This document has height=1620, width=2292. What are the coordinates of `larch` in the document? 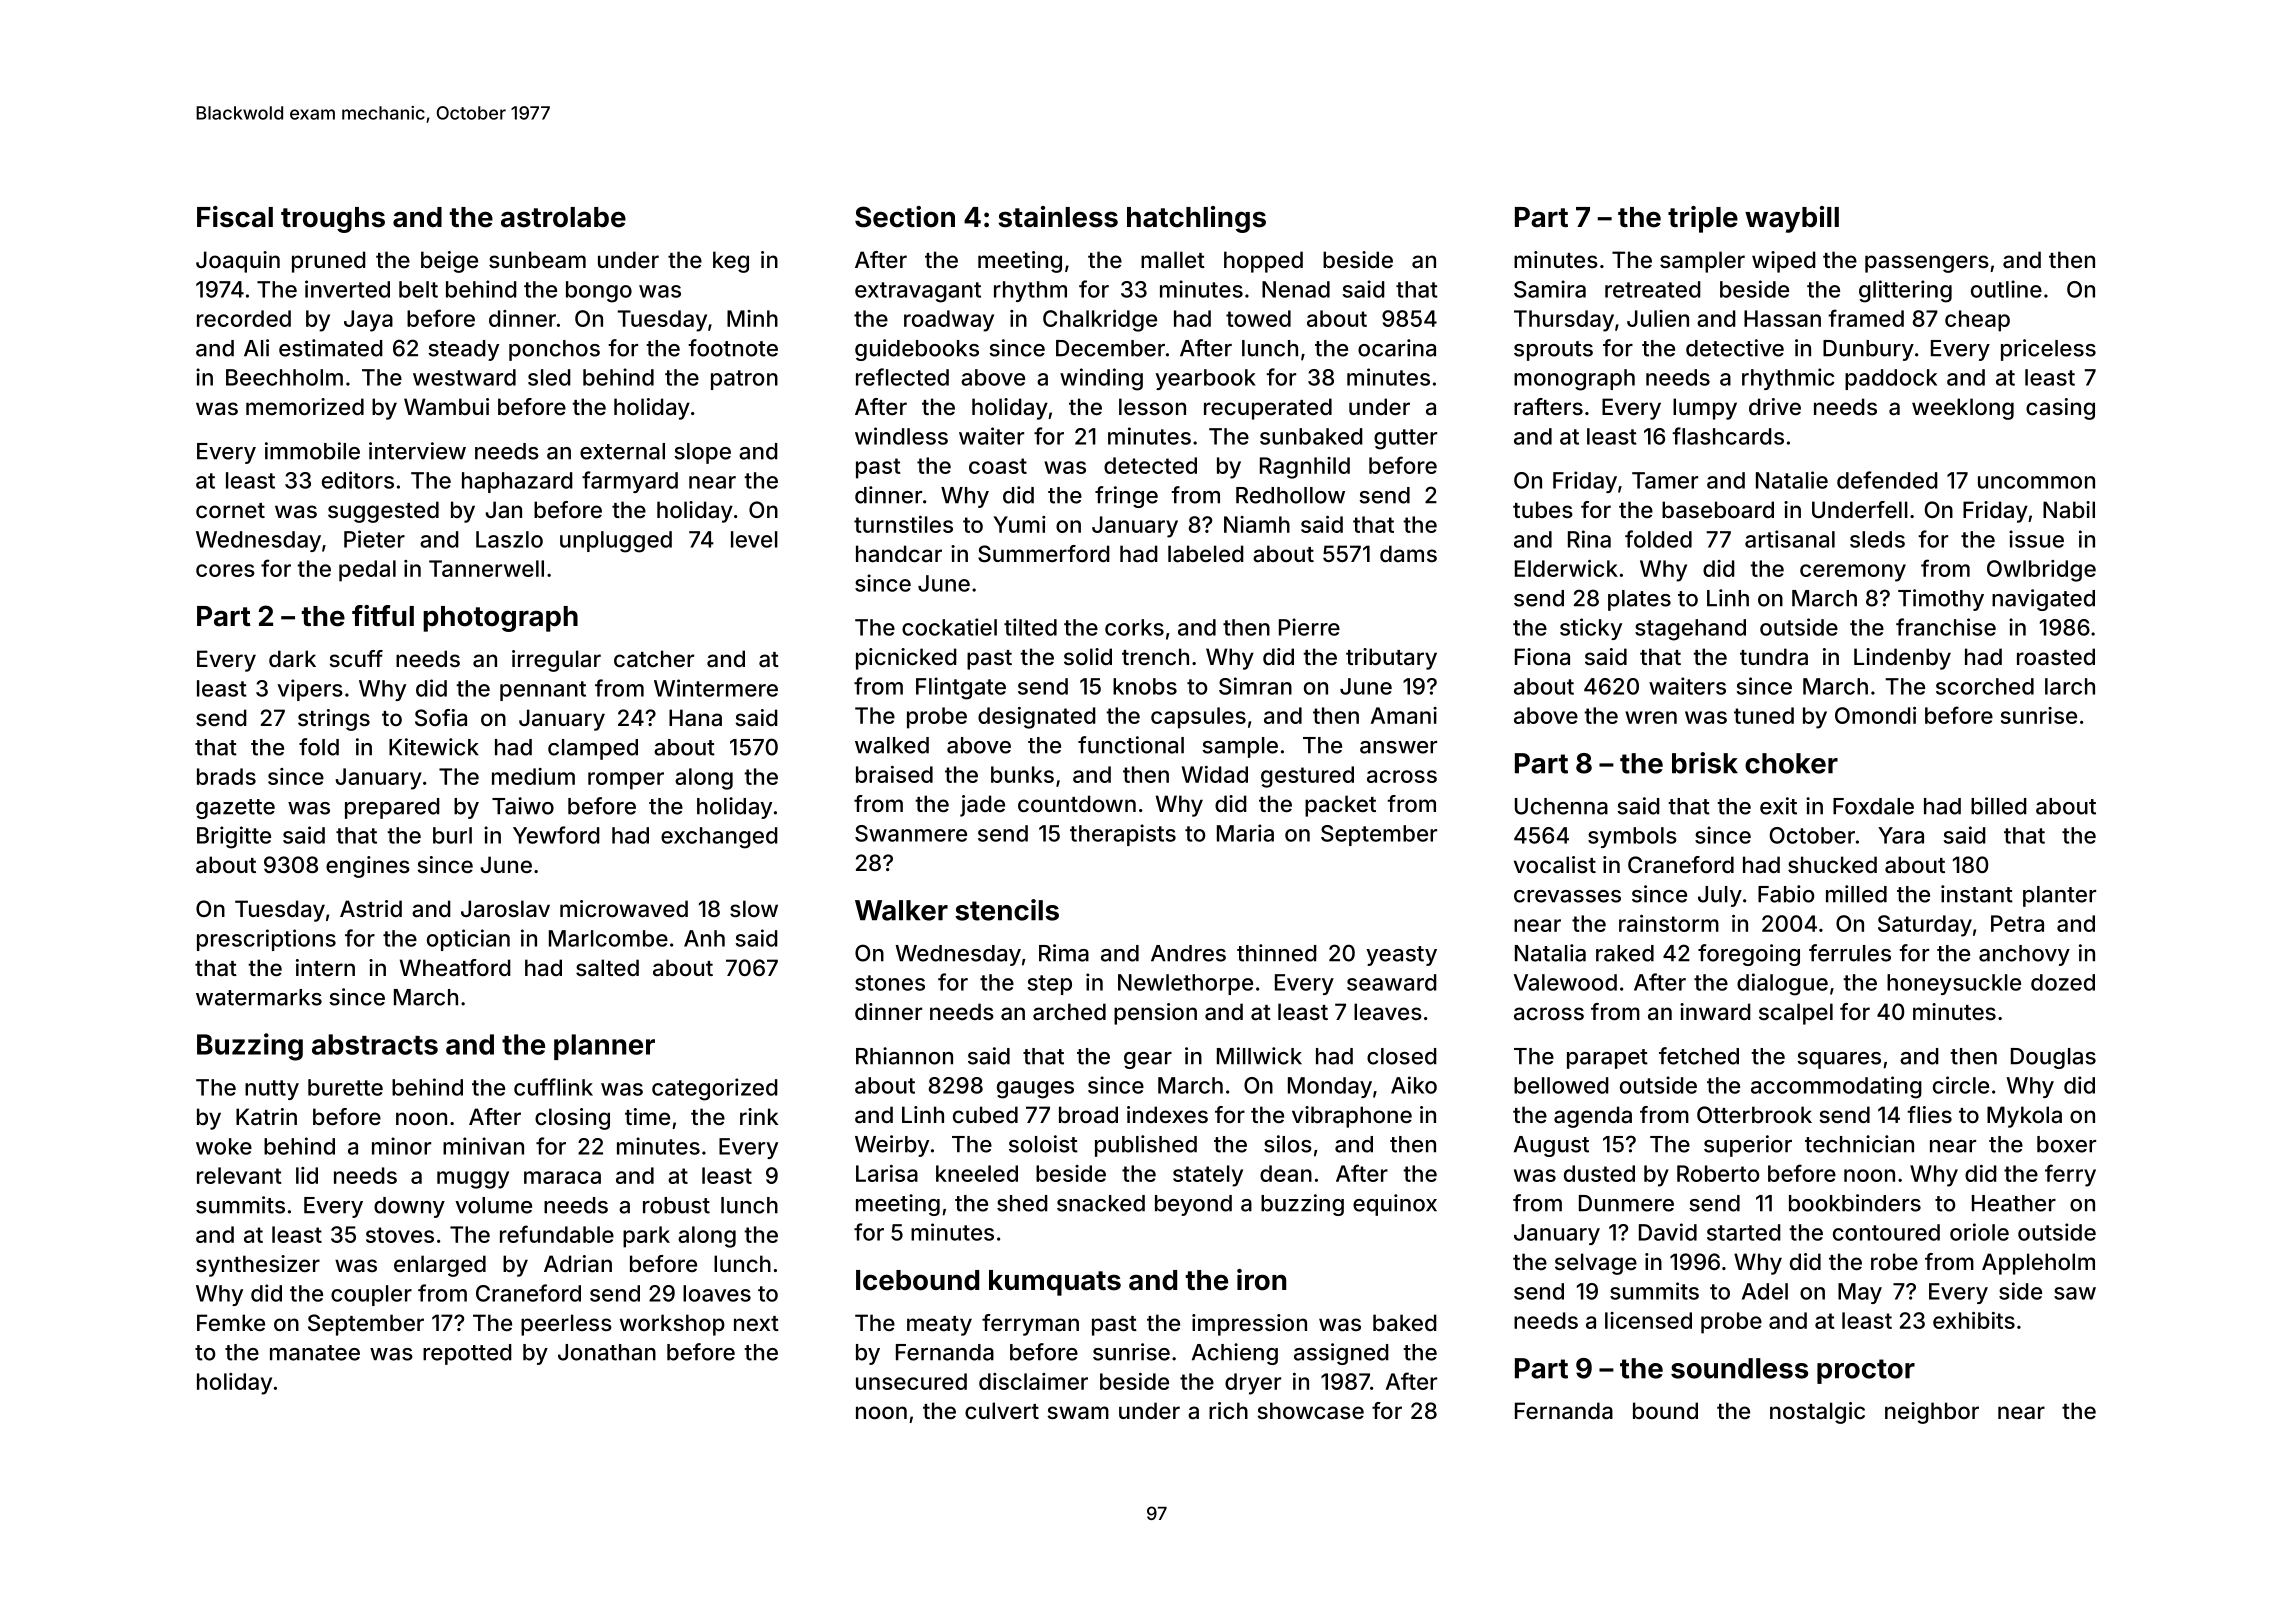 It's located at (2070, 686).
